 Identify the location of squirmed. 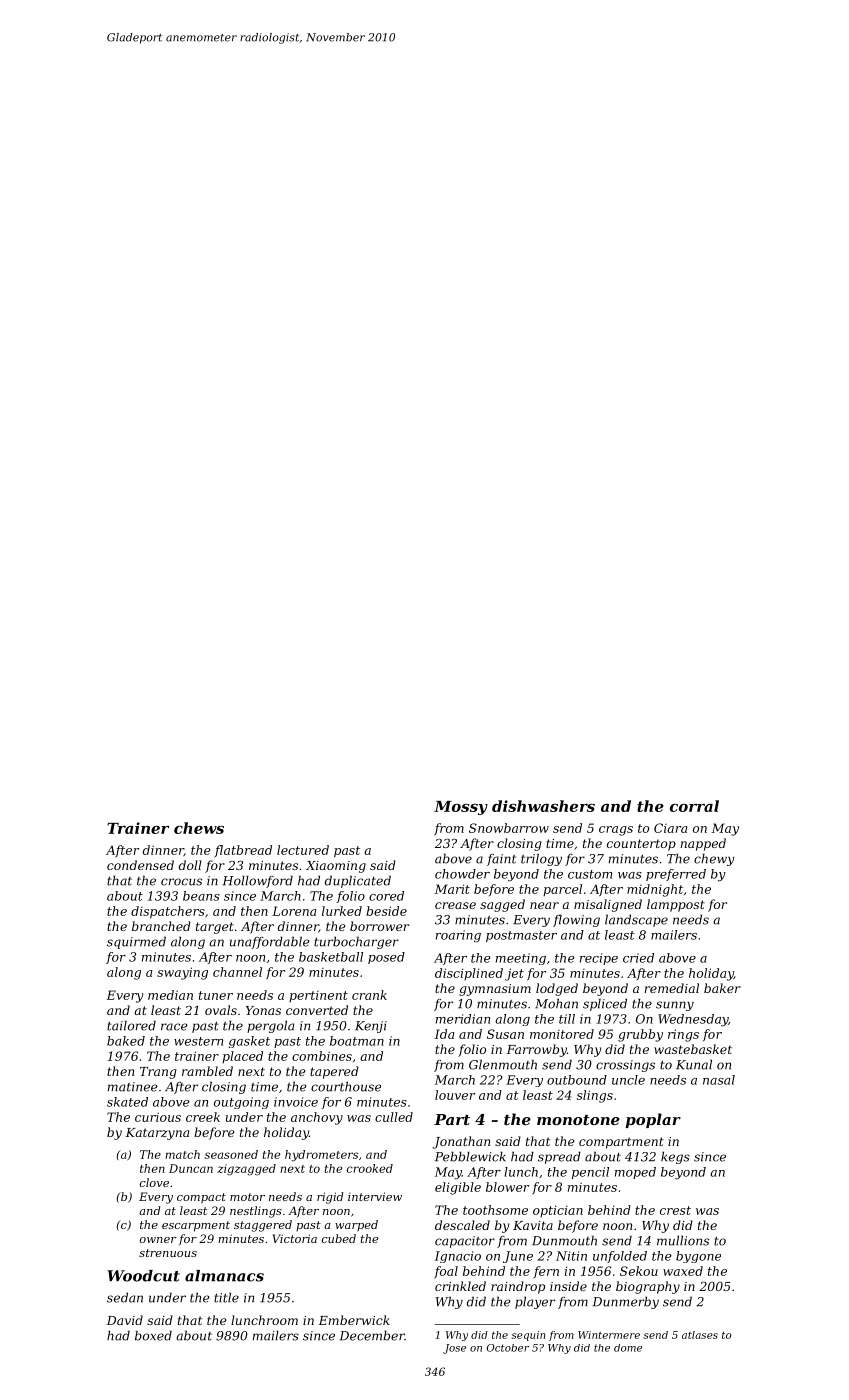
(136, 942).
